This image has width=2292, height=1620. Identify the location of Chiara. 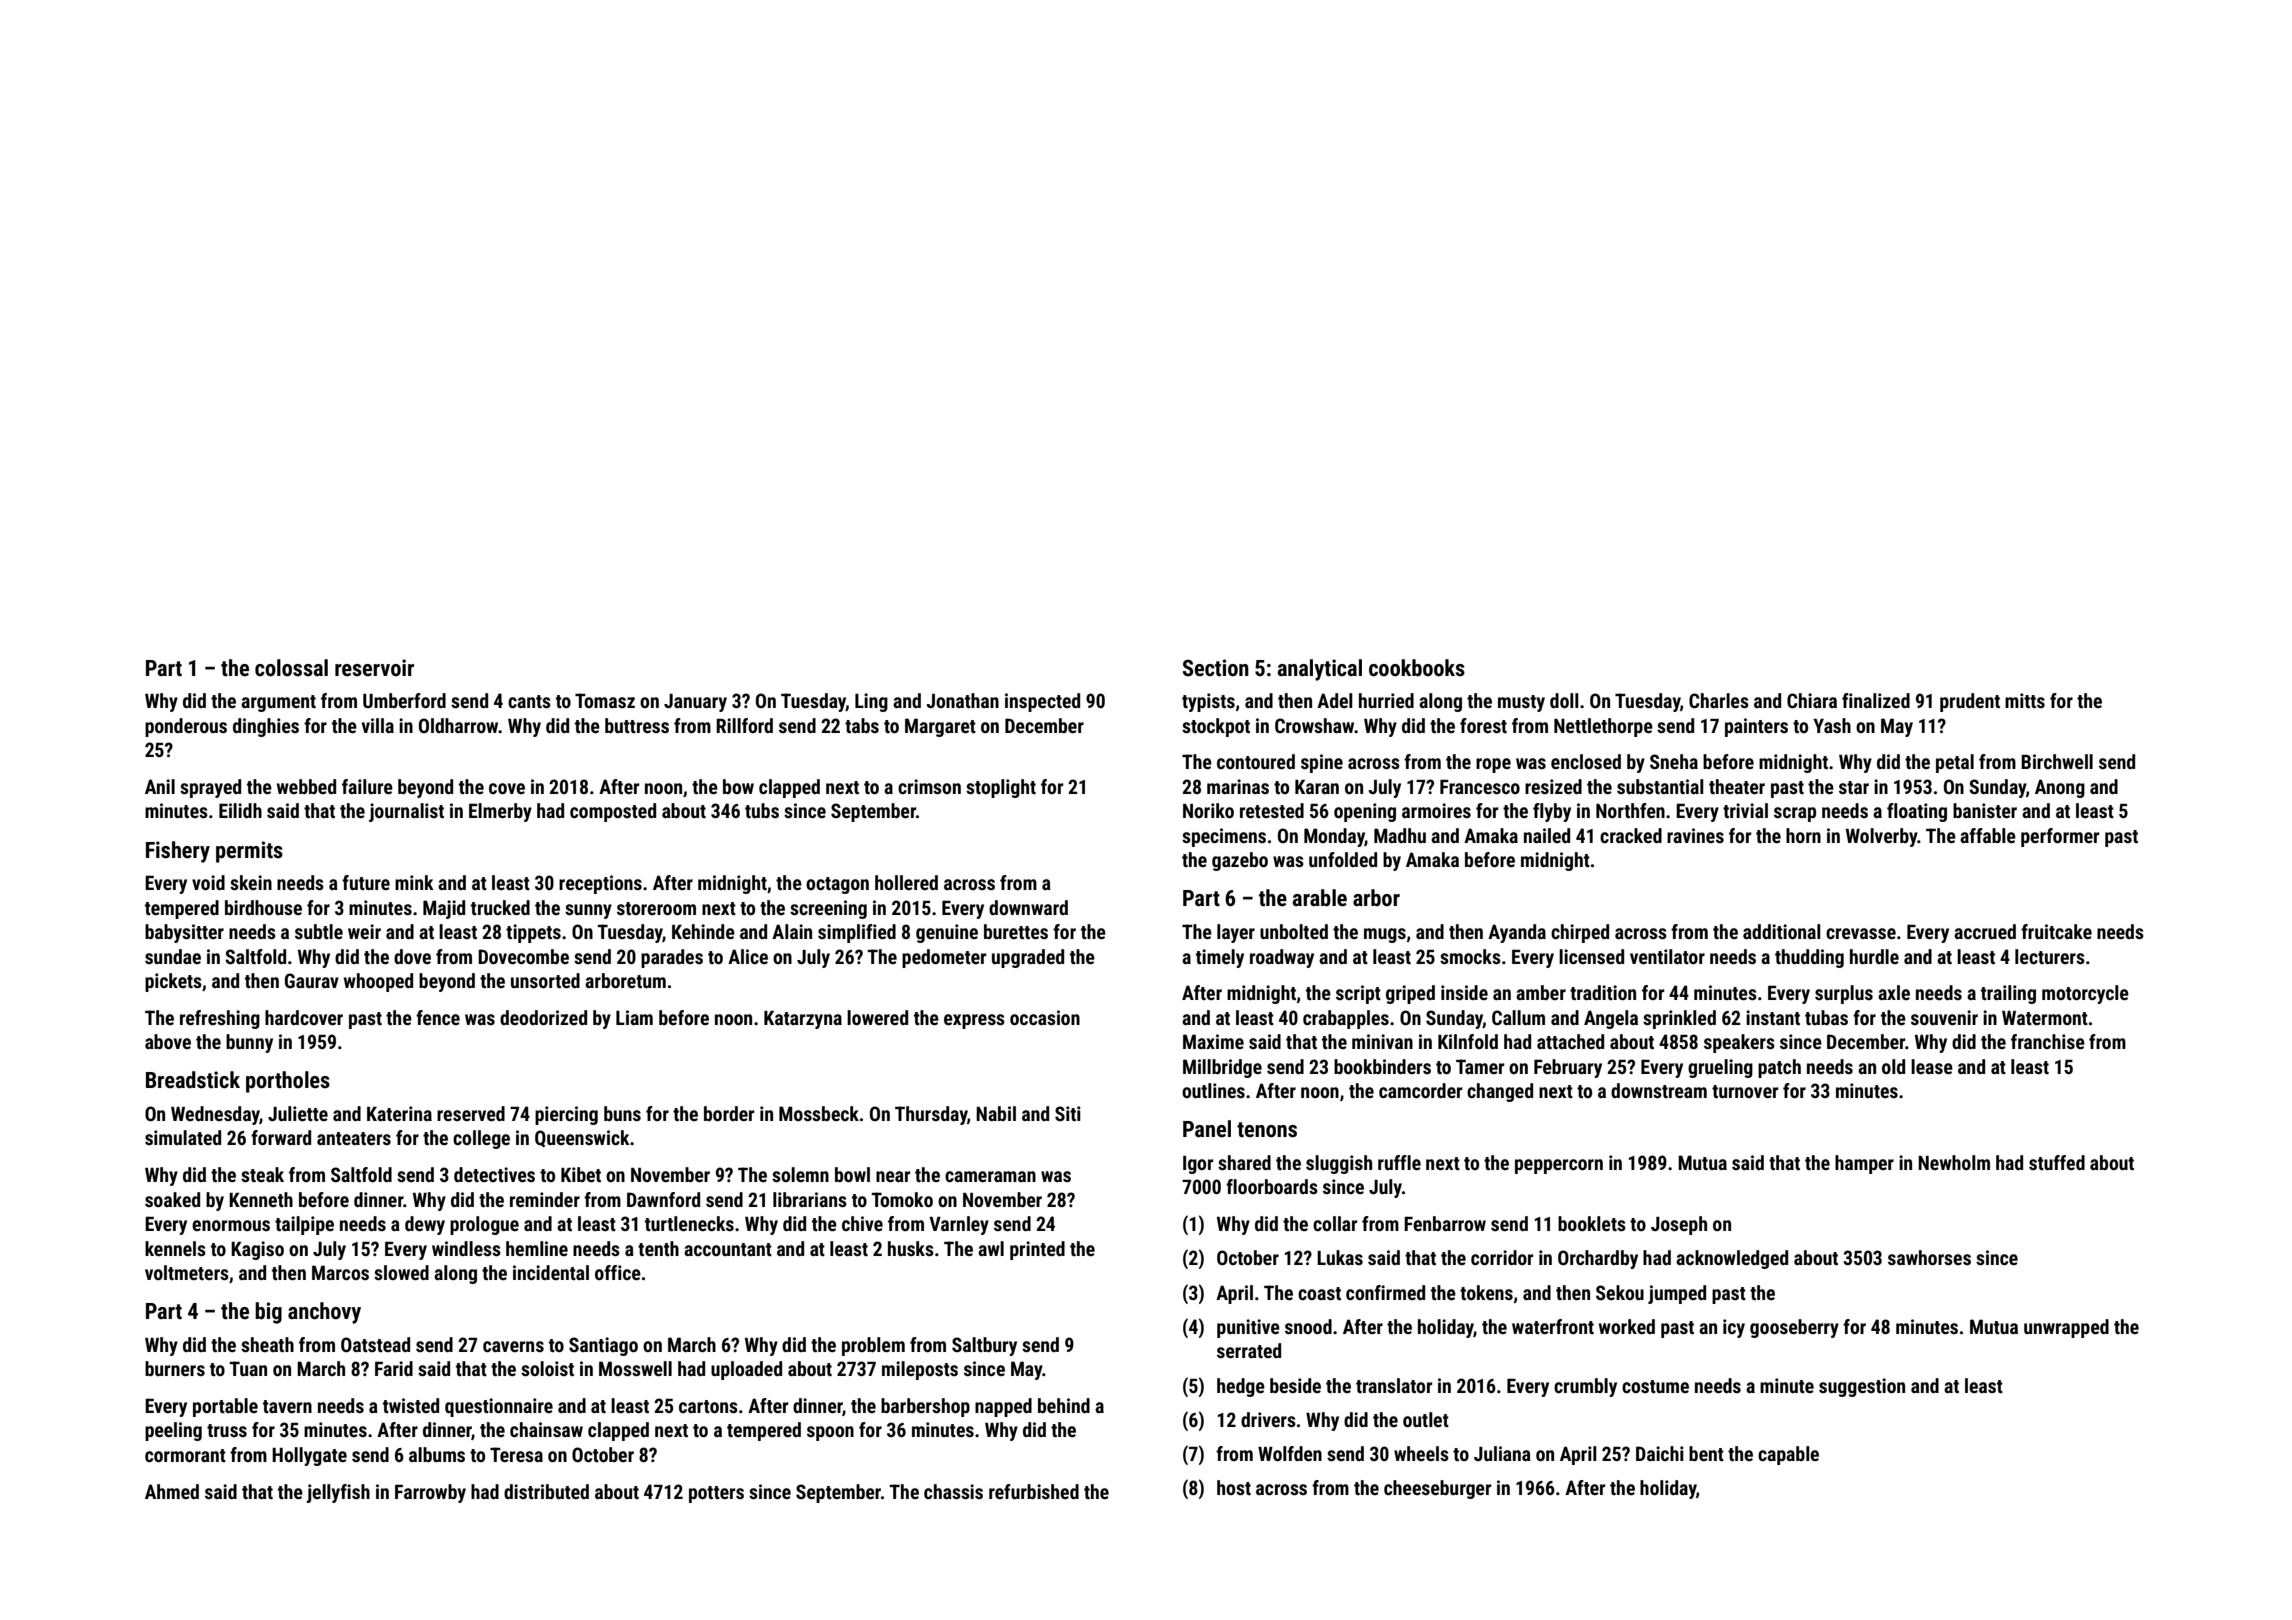
(1812, 700).
